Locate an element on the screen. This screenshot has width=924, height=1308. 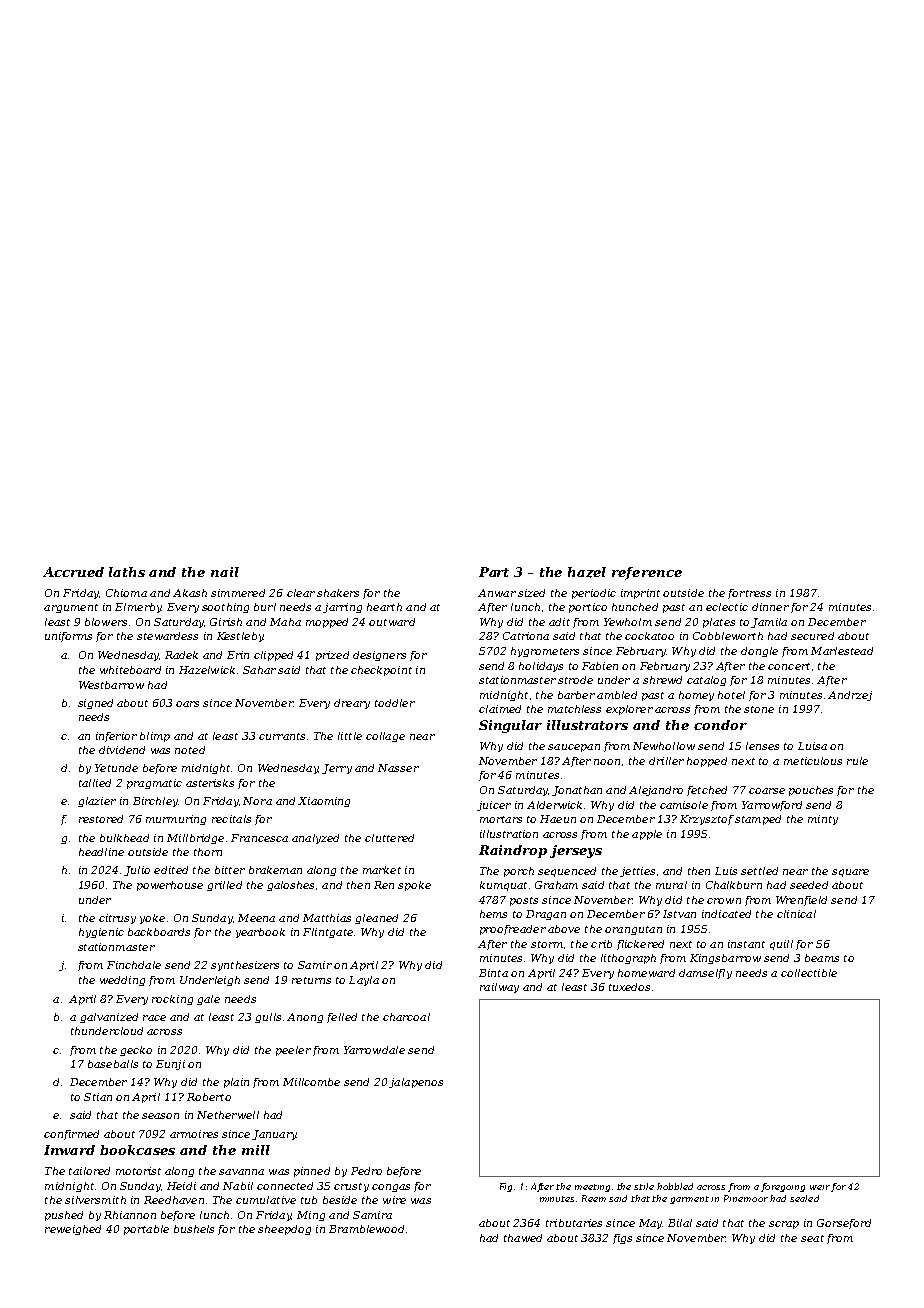
Yarrowdale is located at coordinates (374, 1050).
